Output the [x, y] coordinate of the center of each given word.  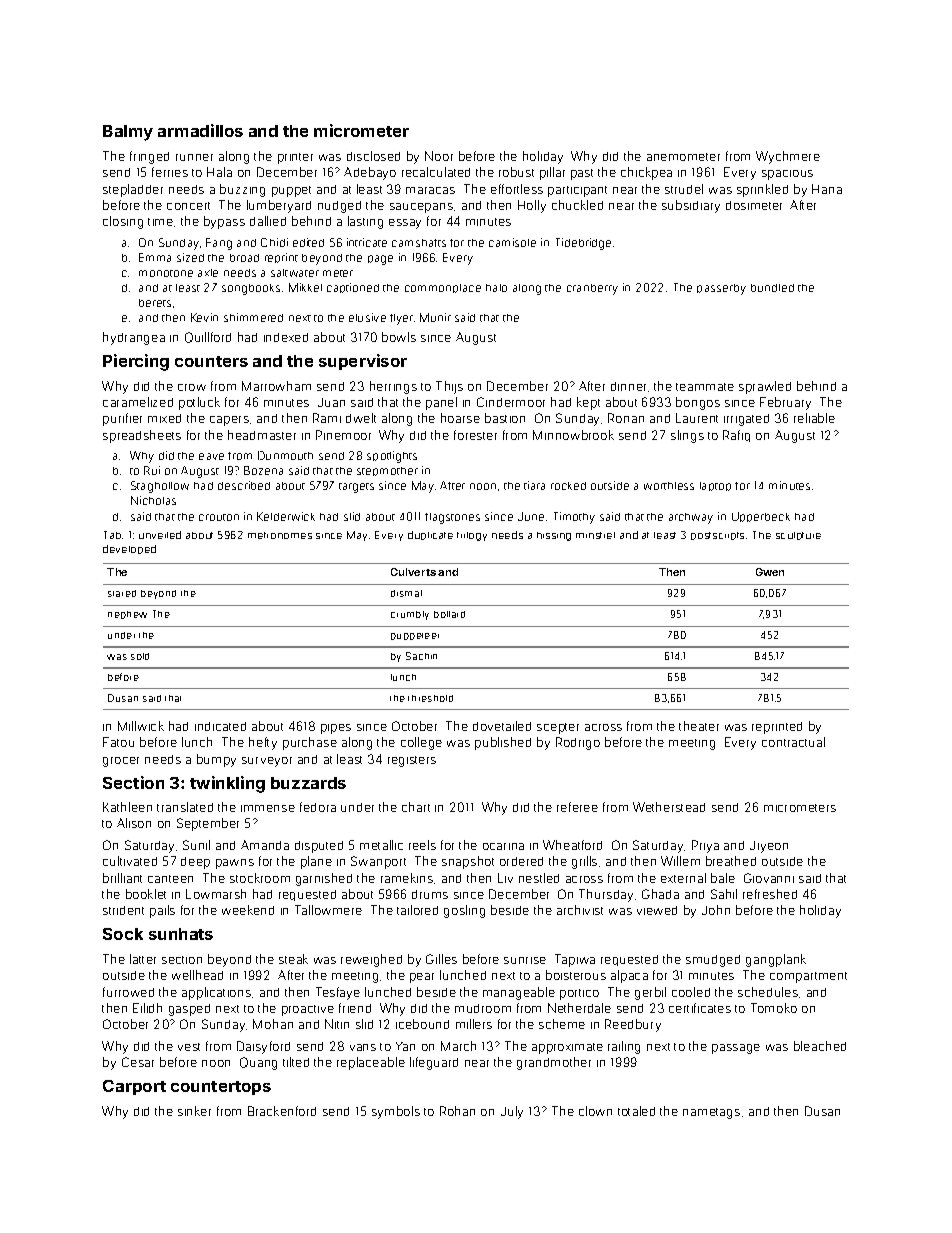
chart [416, 807]
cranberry [592, 289]
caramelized [138, 402]
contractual [793, 742]
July [512, 1112]
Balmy [128, 133]
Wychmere [788, 157]
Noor [439, 156]
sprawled [765, 387]
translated [185, 807]
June [531, 516]
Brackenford [282, 1111]
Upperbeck [761, 517]
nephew [127, 615]
